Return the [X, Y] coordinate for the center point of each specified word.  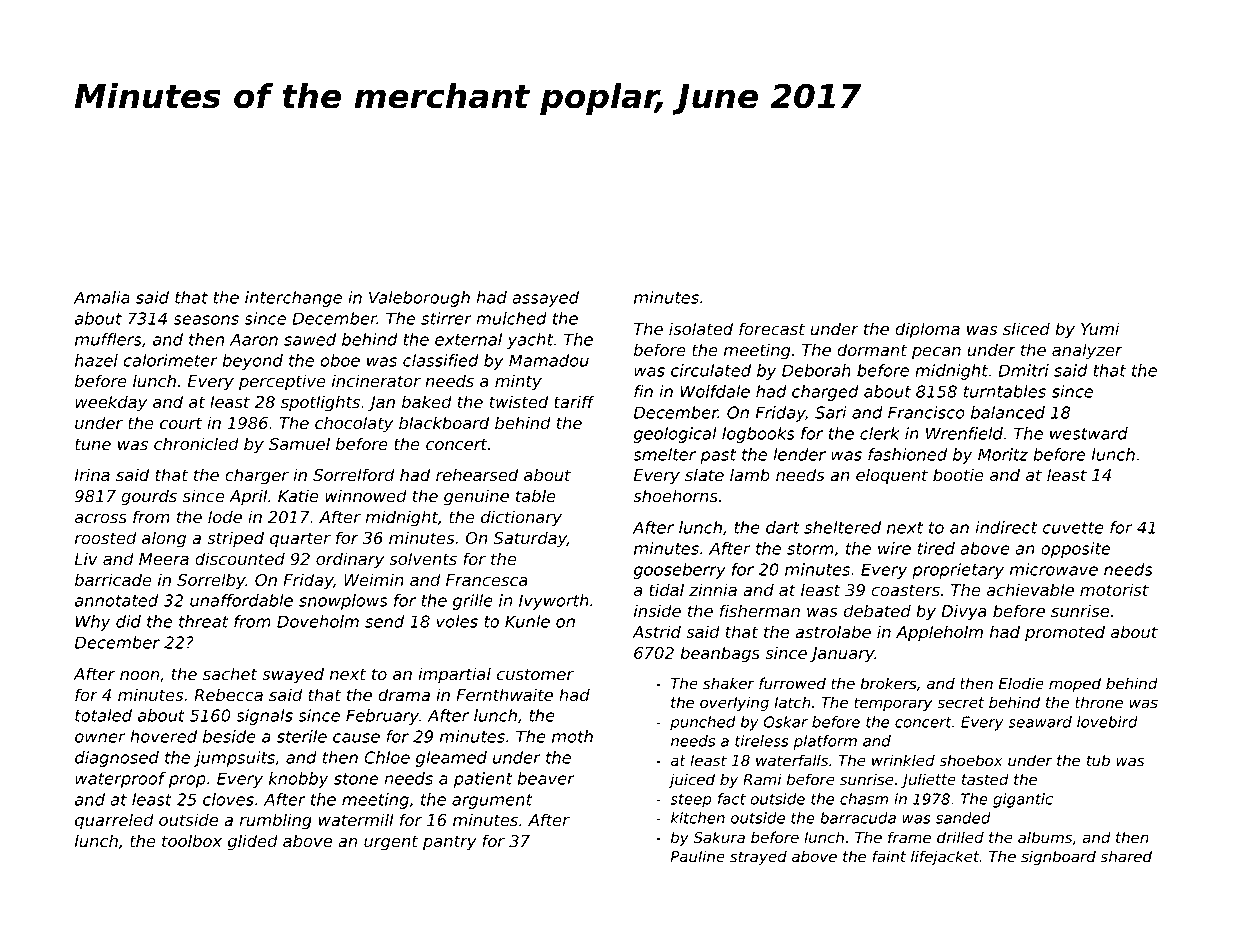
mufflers [108, 339]
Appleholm [939, 633]
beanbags [720, 654]
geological [675, 435]
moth [572, 736]
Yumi [1100, 328]
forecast [772, 329]
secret [960, 703]
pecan [936, 353]
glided [253, 842]
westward [1089, 433]
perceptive [282, 382]
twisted [519, 402]
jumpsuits [234, 759]
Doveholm [318, 621]
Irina [92, 474]
